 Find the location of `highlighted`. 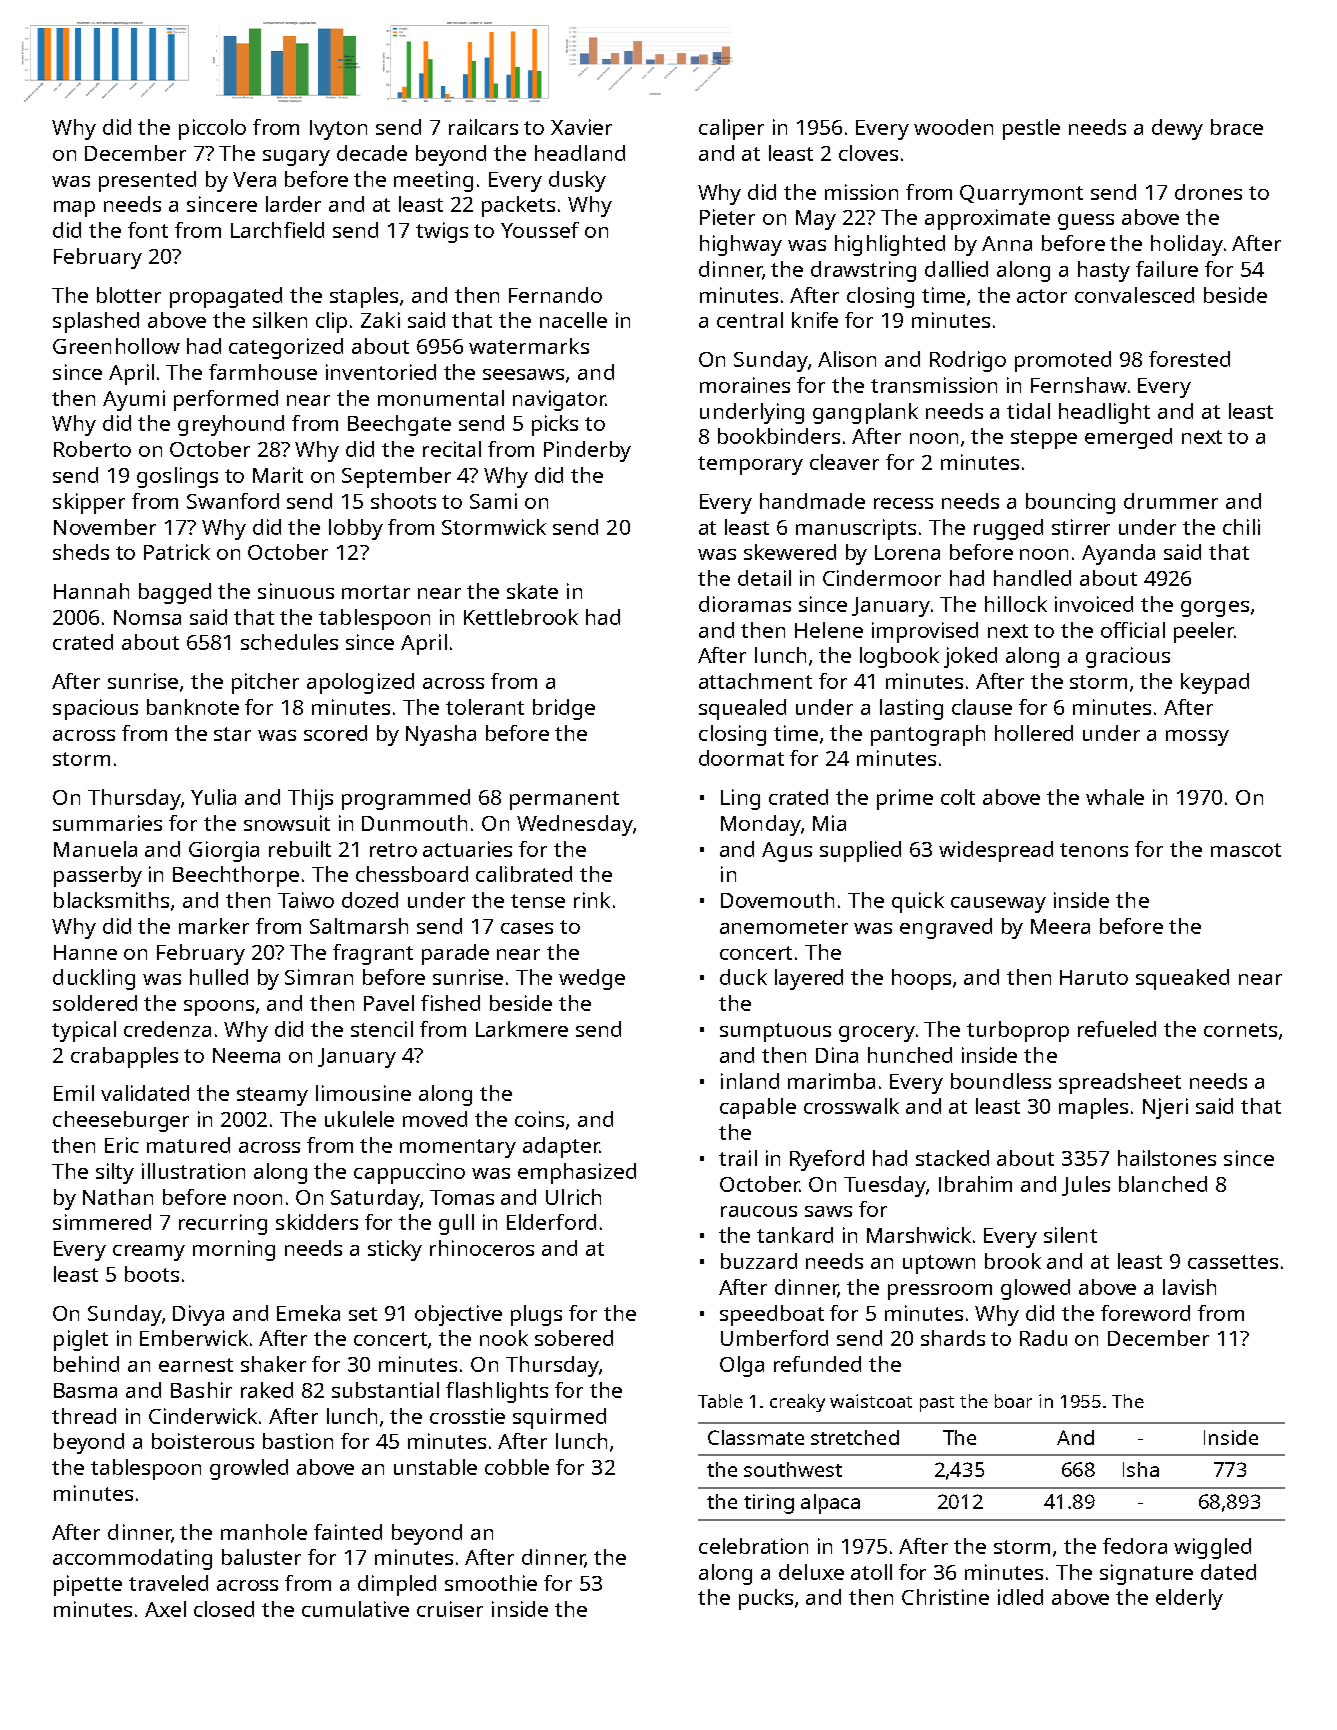

highlighted is located at coordinates (890, 245).
